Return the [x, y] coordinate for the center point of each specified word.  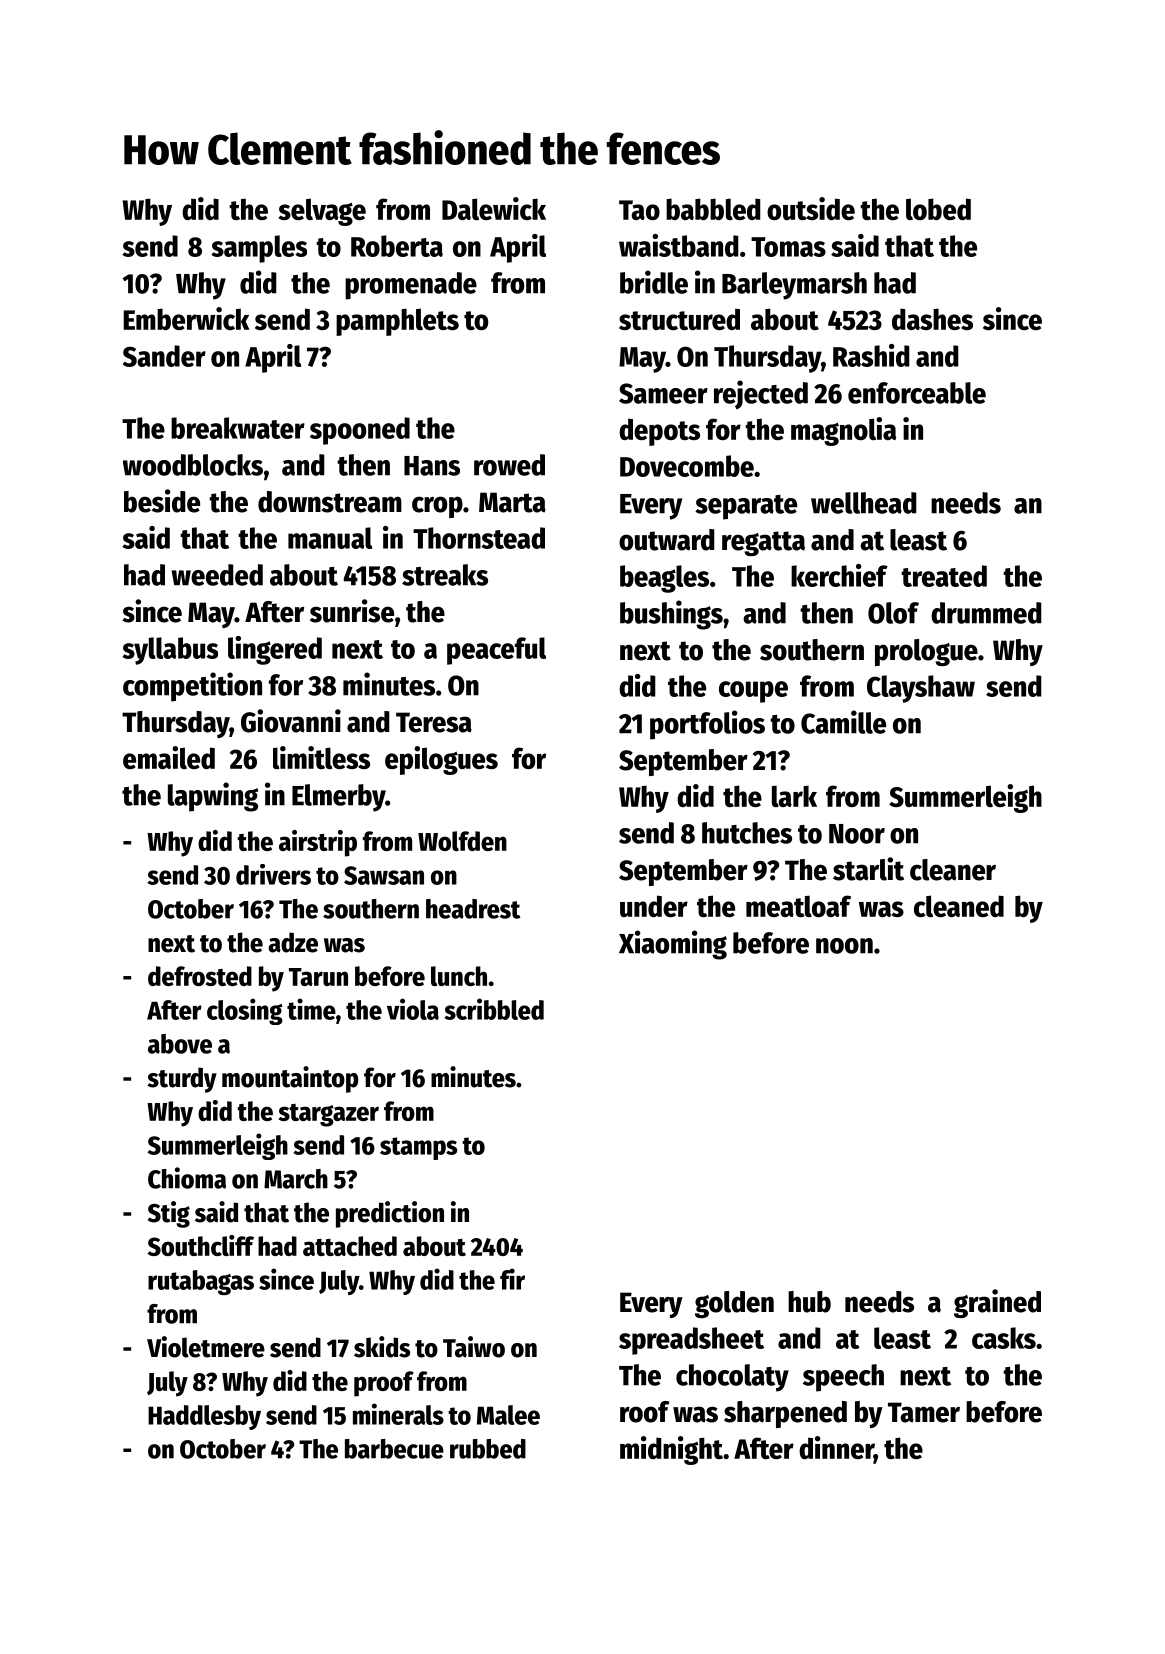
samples [259, 249]
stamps [418, 1148]
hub [809, 1302]
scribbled [494, 1009]
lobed [938, 209]
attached [350, 1246]
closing [245, 1011]
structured [679, 319]
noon [844, 946]
